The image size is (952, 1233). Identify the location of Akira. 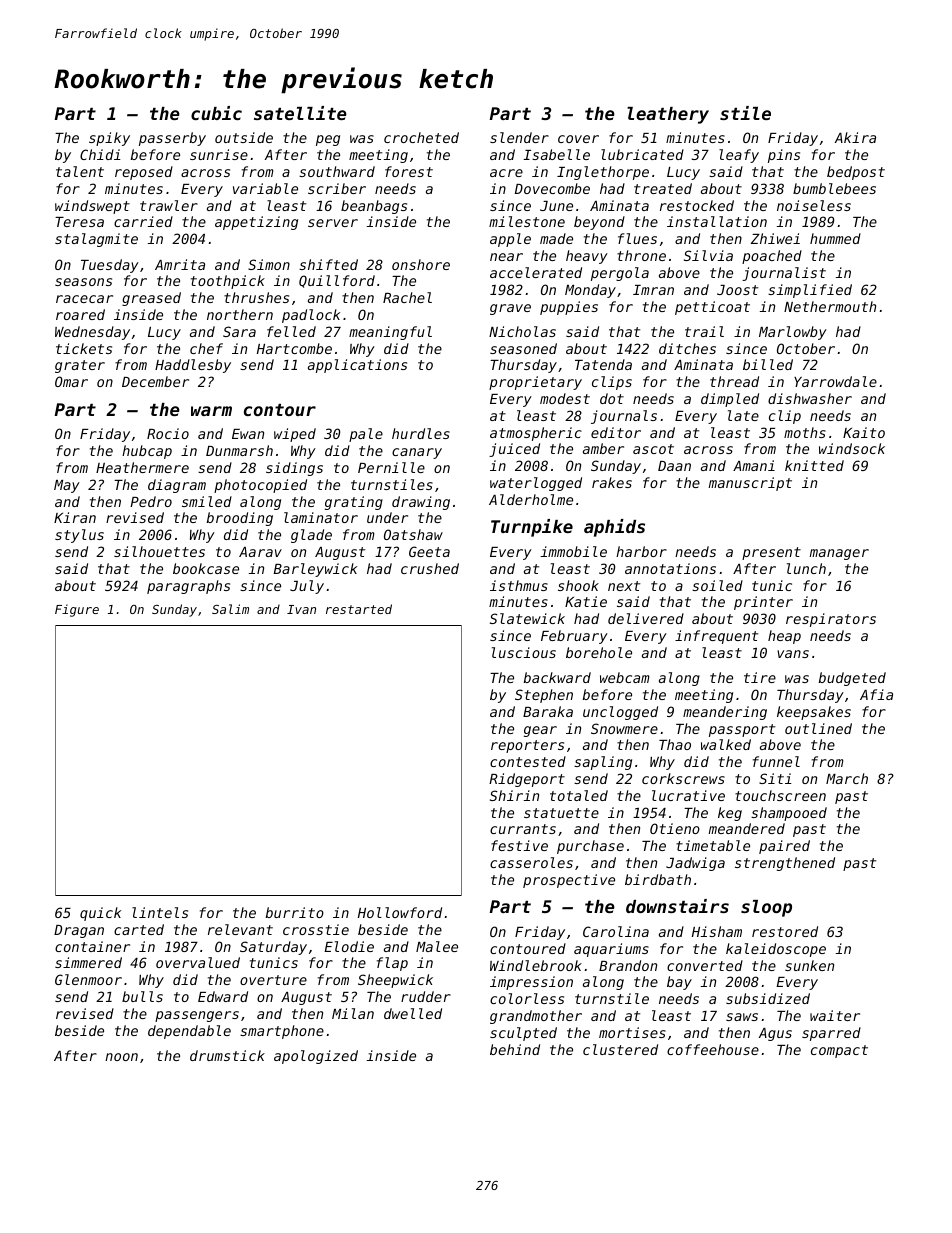
(855, 137).
